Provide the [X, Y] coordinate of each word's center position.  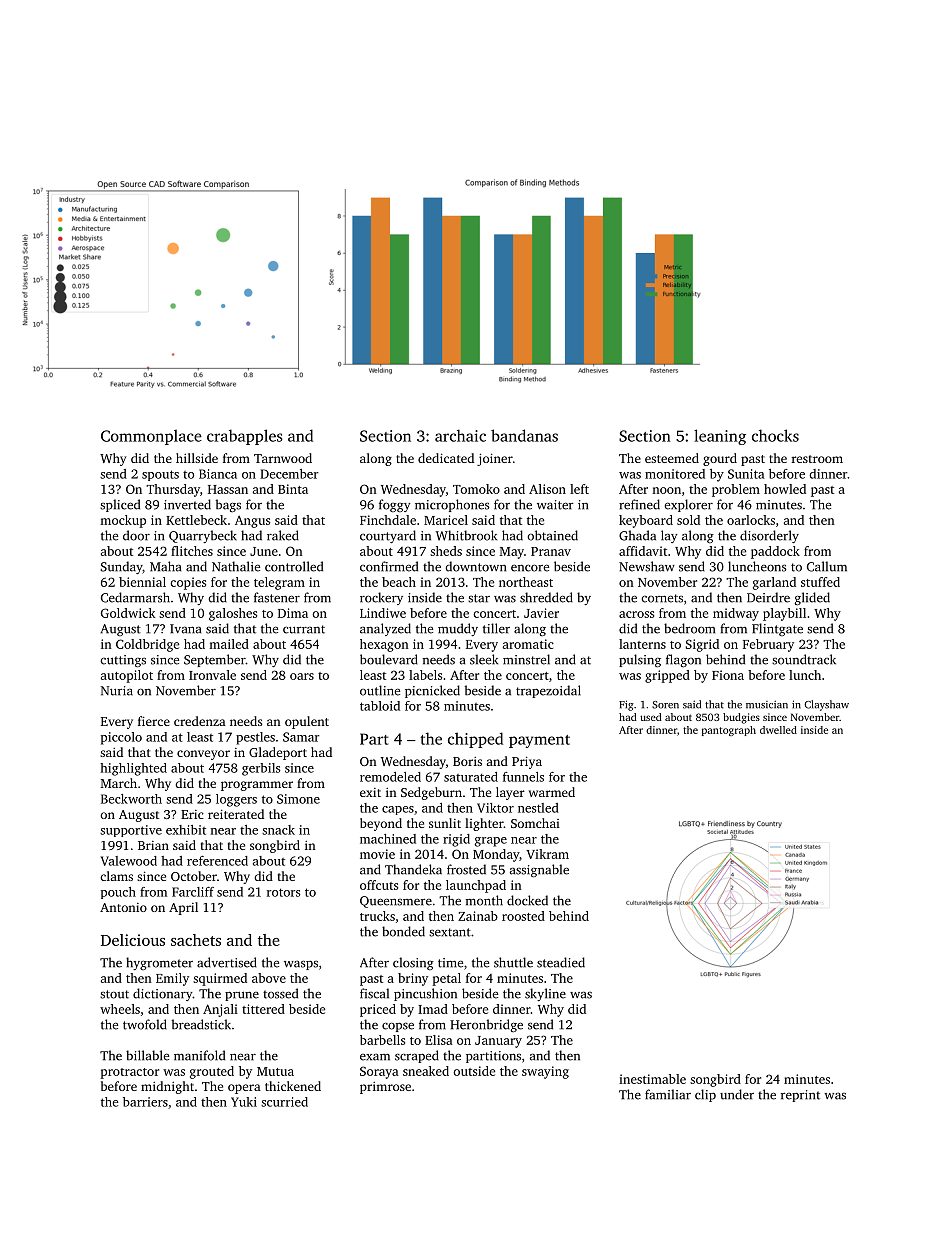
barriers [145, 1102]
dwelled [778, 730]
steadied [561, 962]
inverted [187, 504]
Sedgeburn [431, 793]
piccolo [121, 738]
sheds [446, 551]
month [484, 900]
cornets [662, 598]
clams [116, 876]
